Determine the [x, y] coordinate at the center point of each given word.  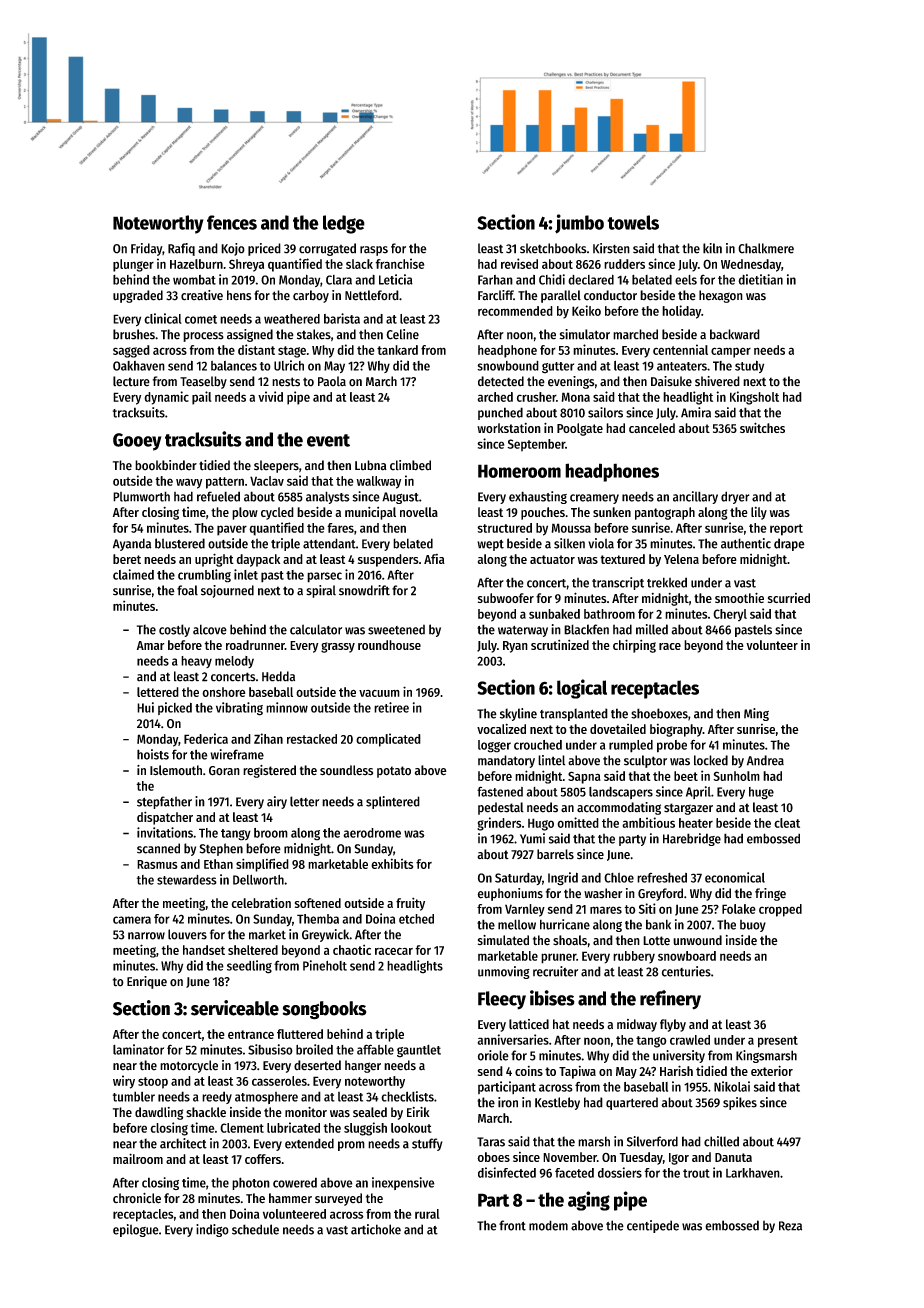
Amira [696, 412]
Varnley [525, 910]
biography [676, 730]
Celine [402, 334]
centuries [686, 971]
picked [175, 708]
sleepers [276, 466]
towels [633, 222]
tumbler [134, 1096]
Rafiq [181, 249]
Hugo [541, 824]
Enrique [147, 982]
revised [519, 263]
